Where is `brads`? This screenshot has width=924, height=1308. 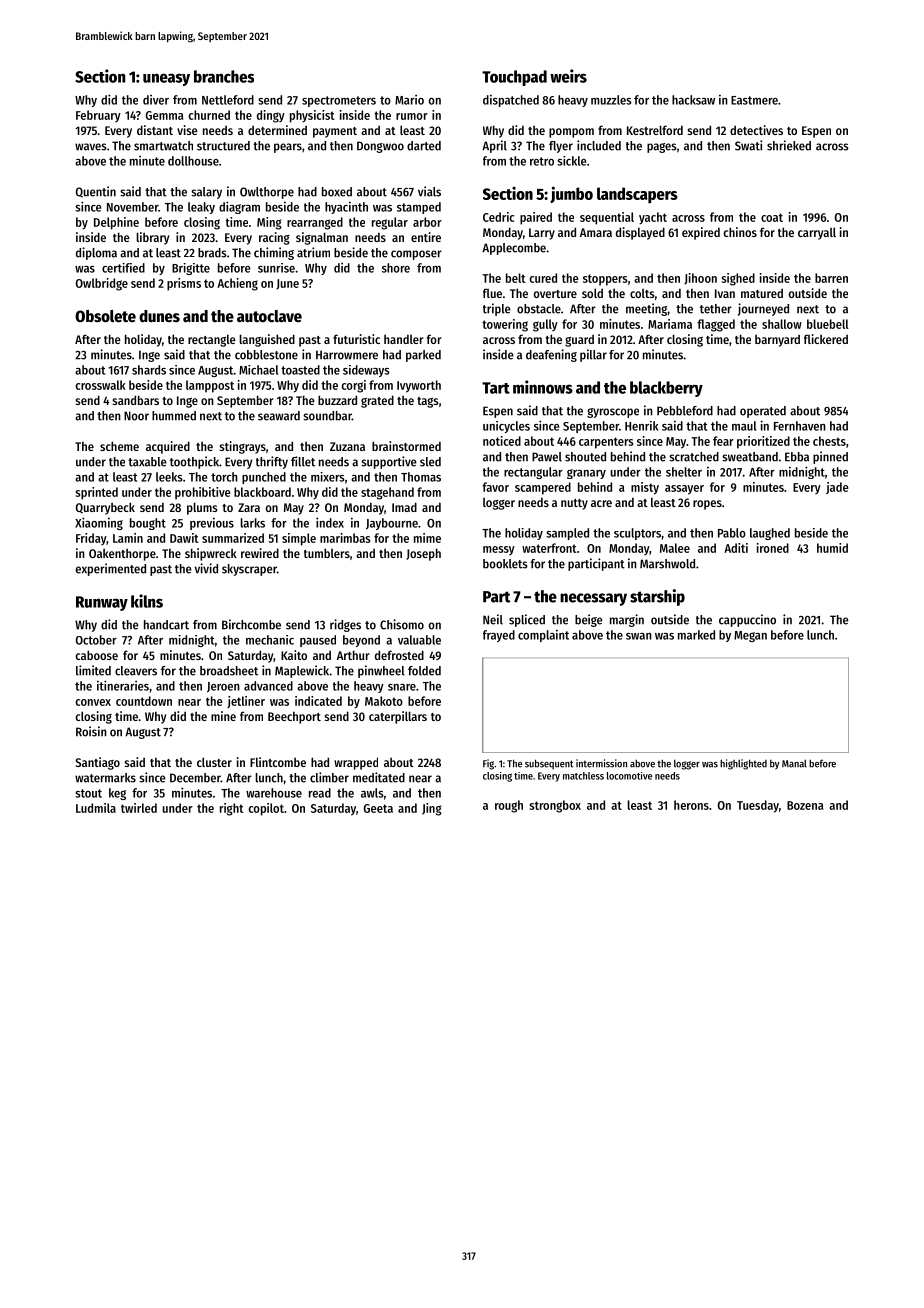 brads is located at coordinates (212, 253).
